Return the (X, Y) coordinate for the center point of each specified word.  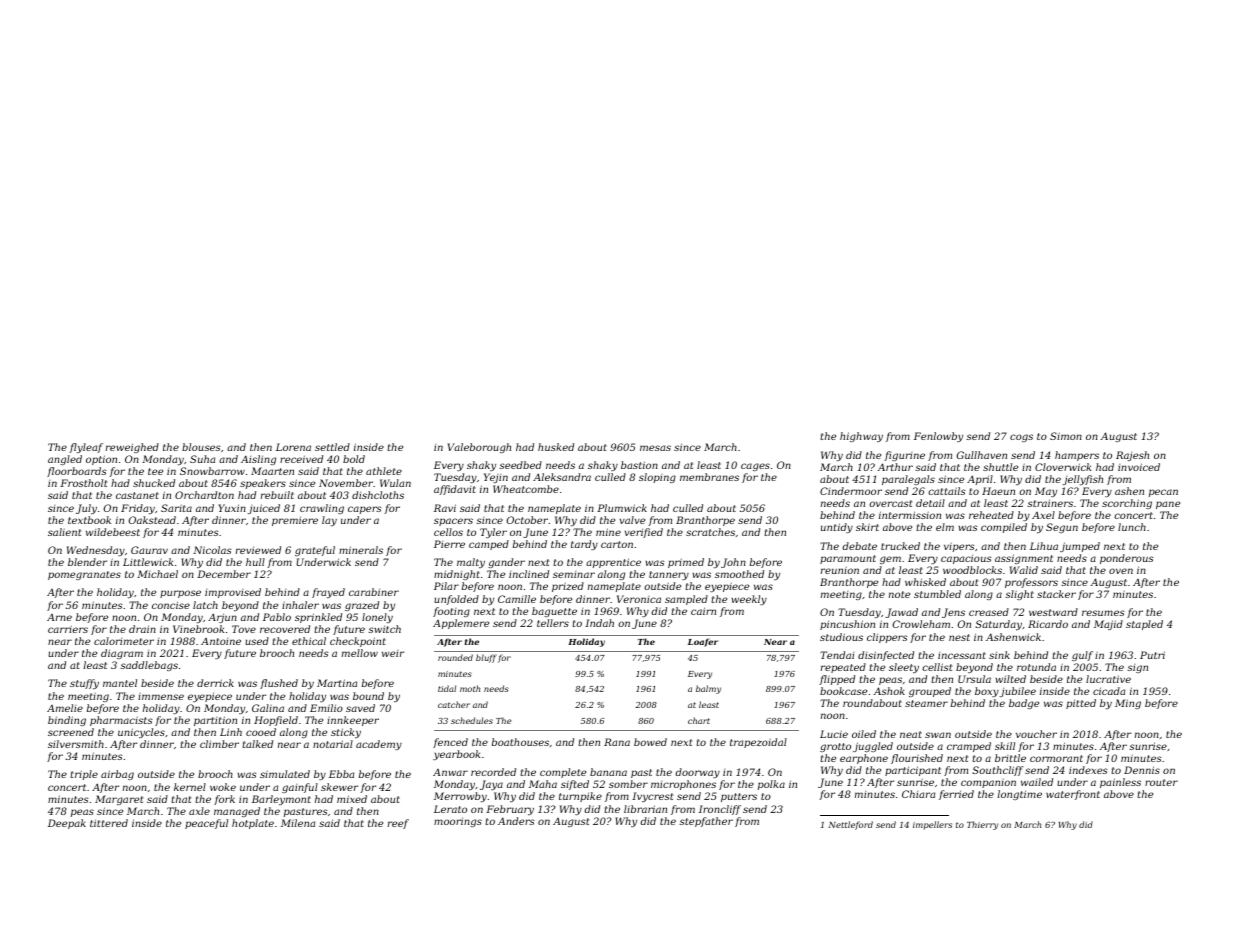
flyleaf (86, 448)
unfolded (456, 600)
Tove (244, 629)
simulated (285, 774)
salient (64, 532)
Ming (1128, 704)
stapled (1144, 625)
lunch (1132, 527)
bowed (650, 742)
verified (644, 533)
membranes (709, 477)
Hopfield (276, 721)
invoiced (1139, 467)
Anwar (450, 772)
